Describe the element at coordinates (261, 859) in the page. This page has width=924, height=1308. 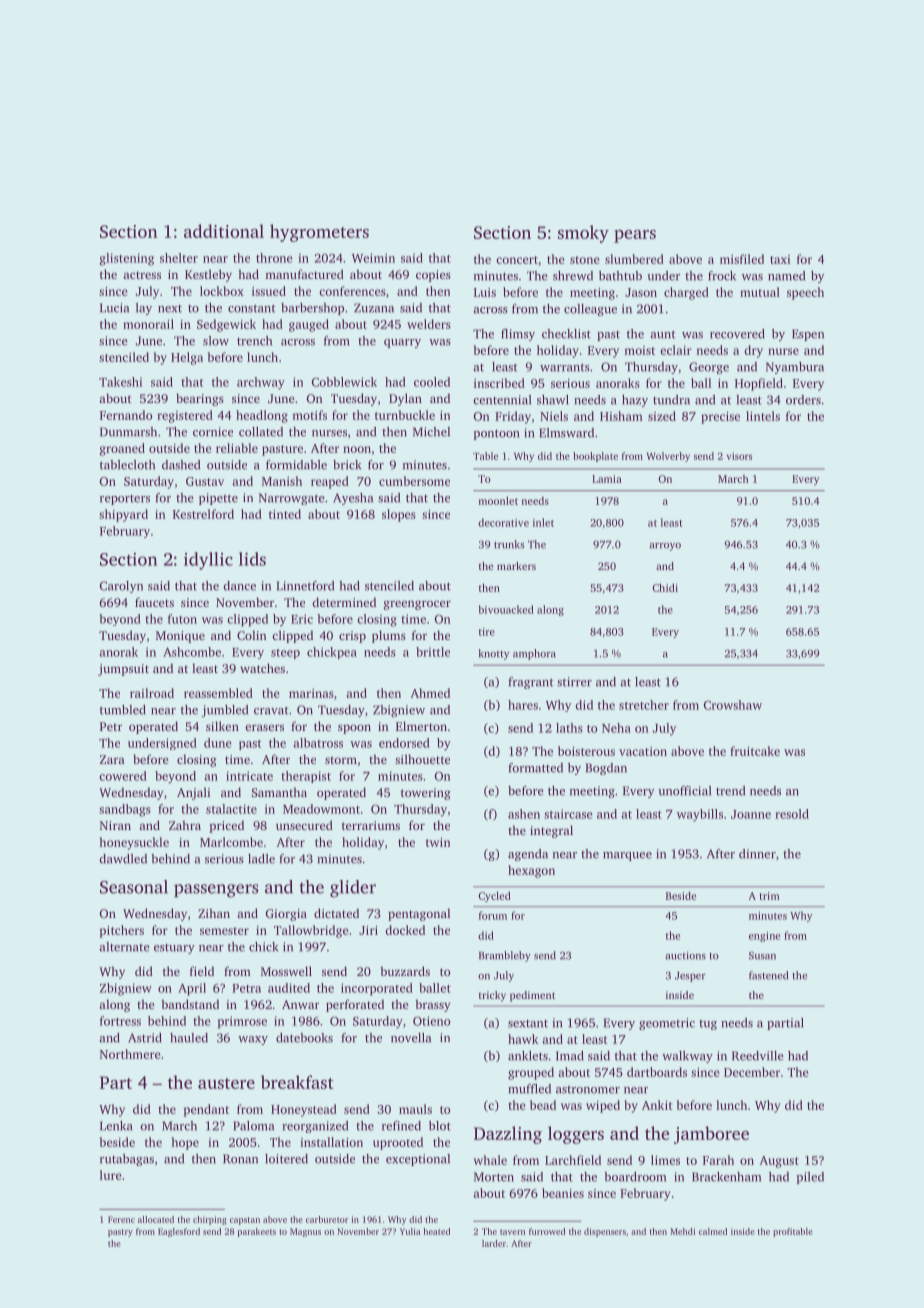
I see `ladle` at that location.
